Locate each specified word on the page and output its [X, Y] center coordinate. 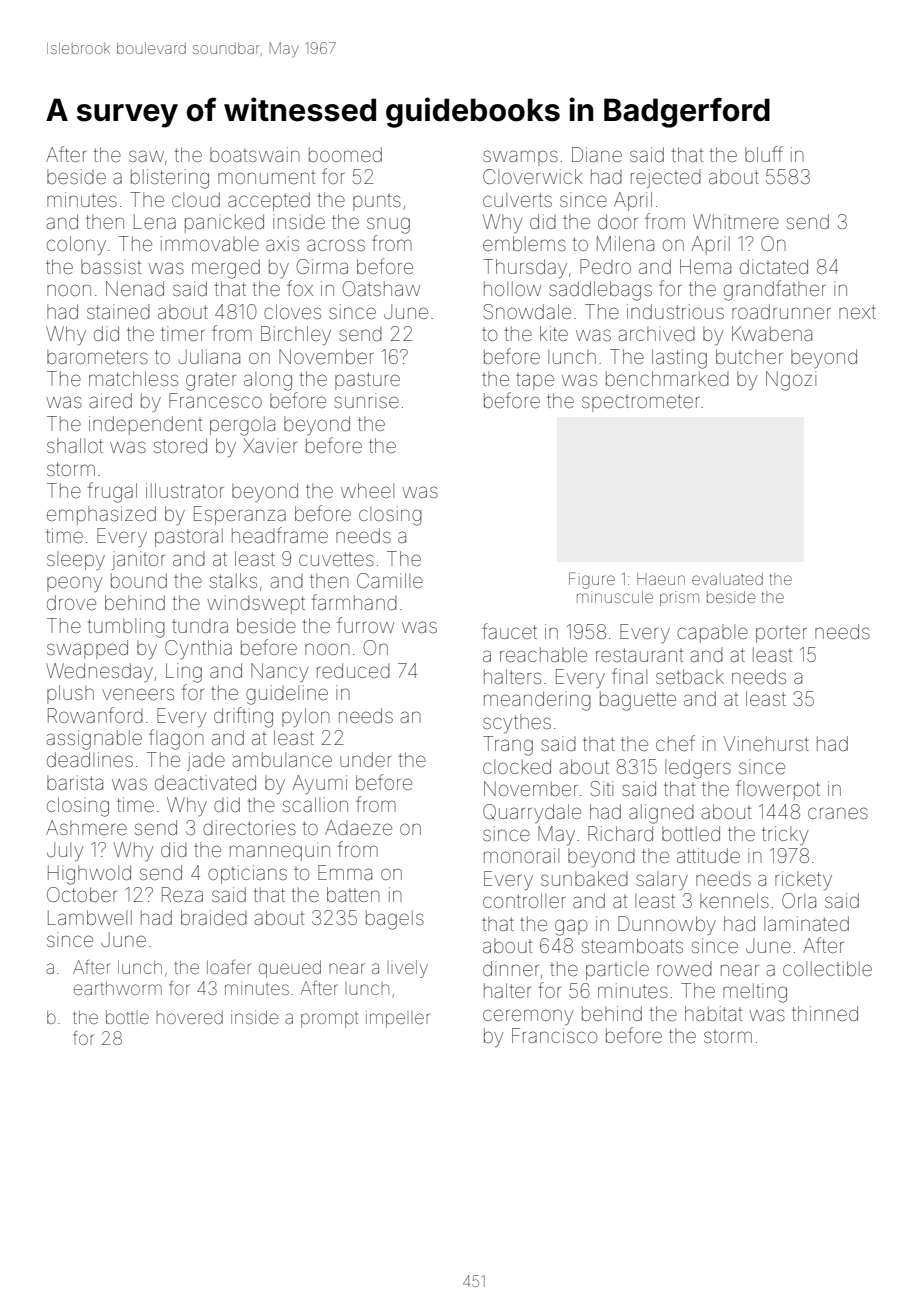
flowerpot [778, 790]
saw [146, 156]
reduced [353, 670]
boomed [345, 154]
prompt [329, 1020]
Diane [597, 154]
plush [70, 694]
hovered [189, 1017]
